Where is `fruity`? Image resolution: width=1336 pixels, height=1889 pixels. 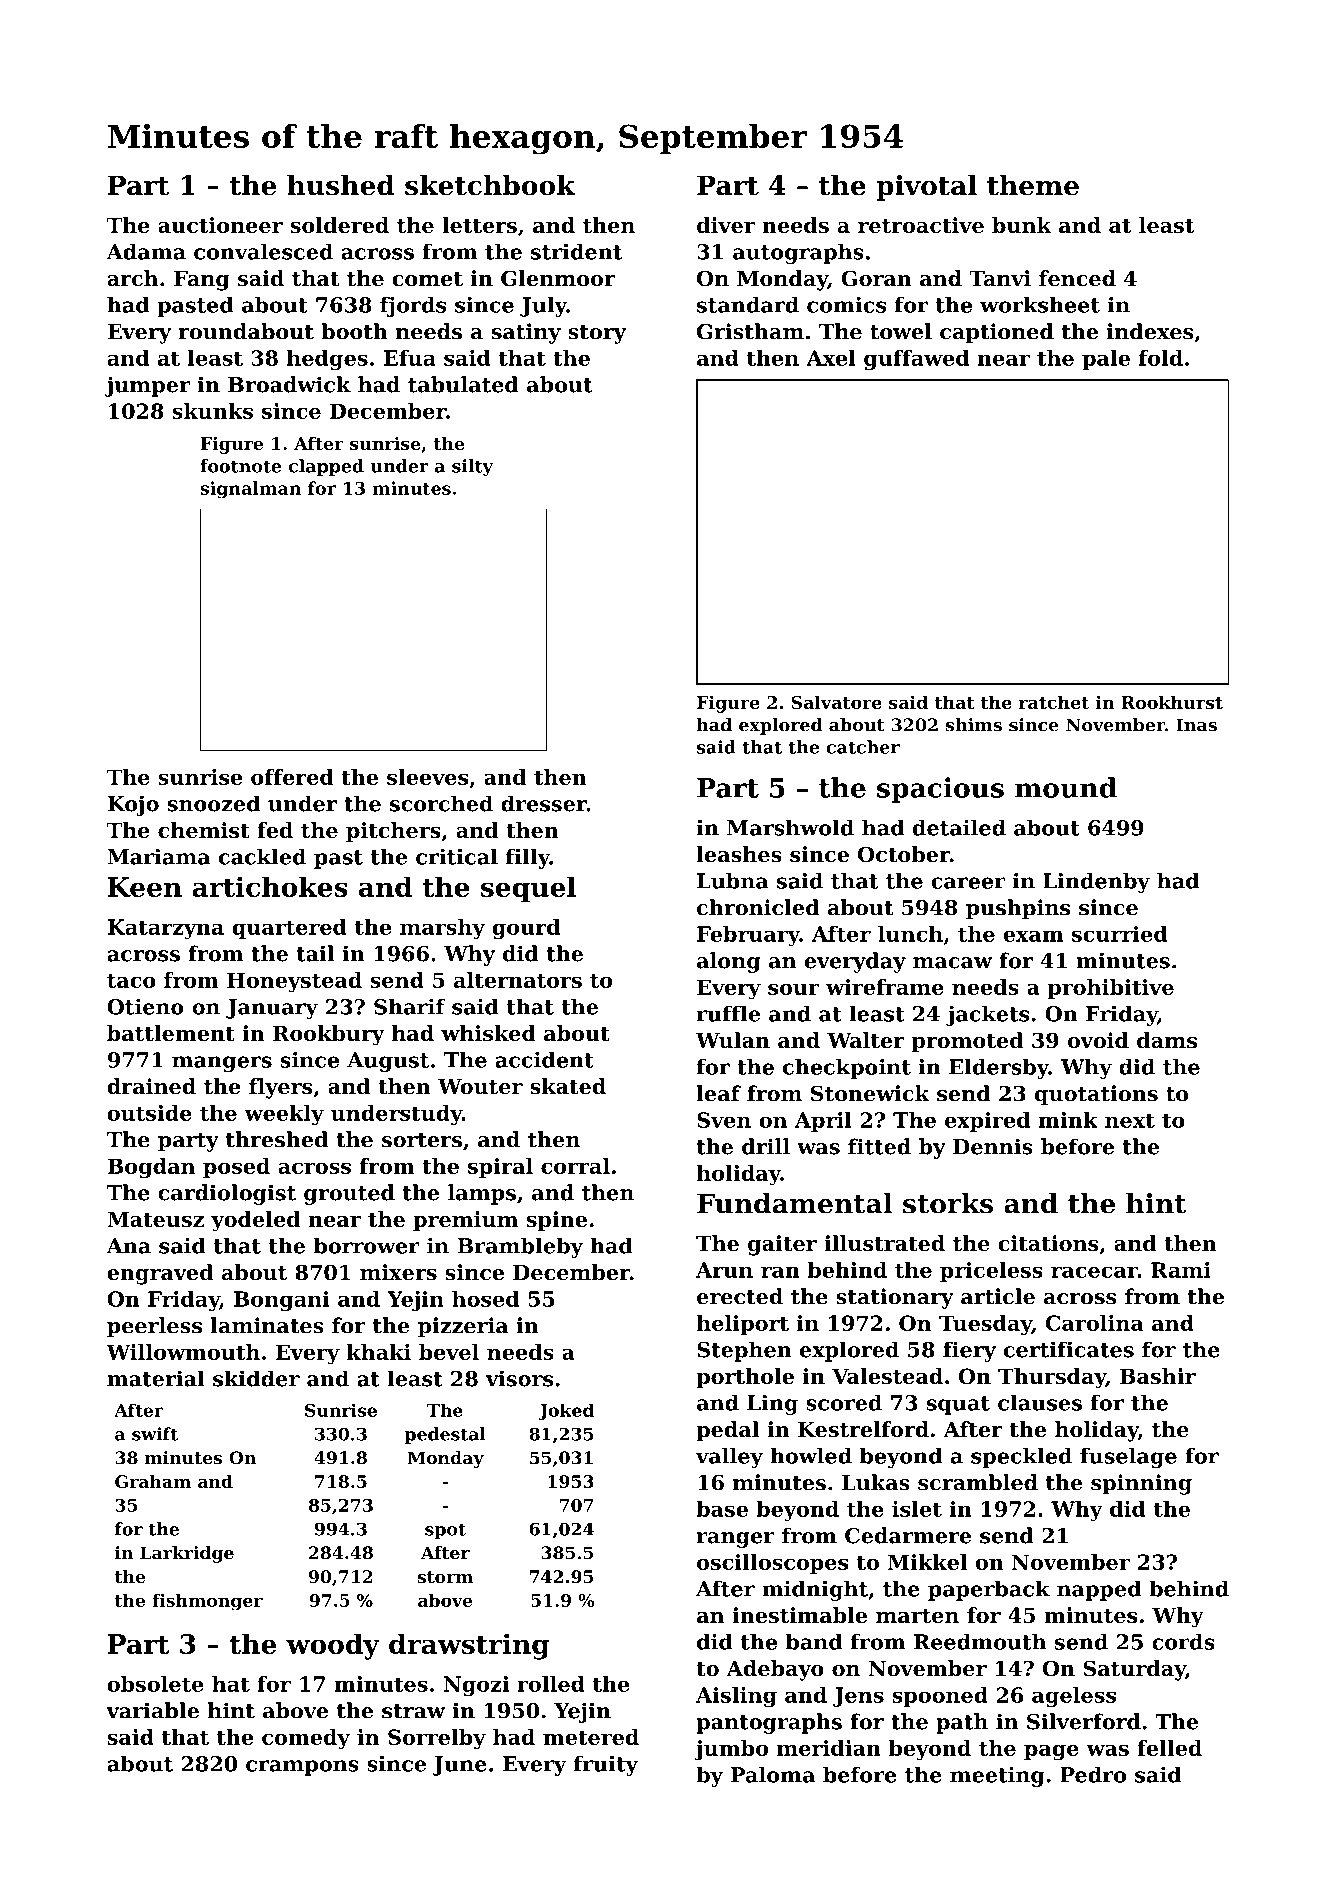
fruity is located at coordinates (606, 1765).
